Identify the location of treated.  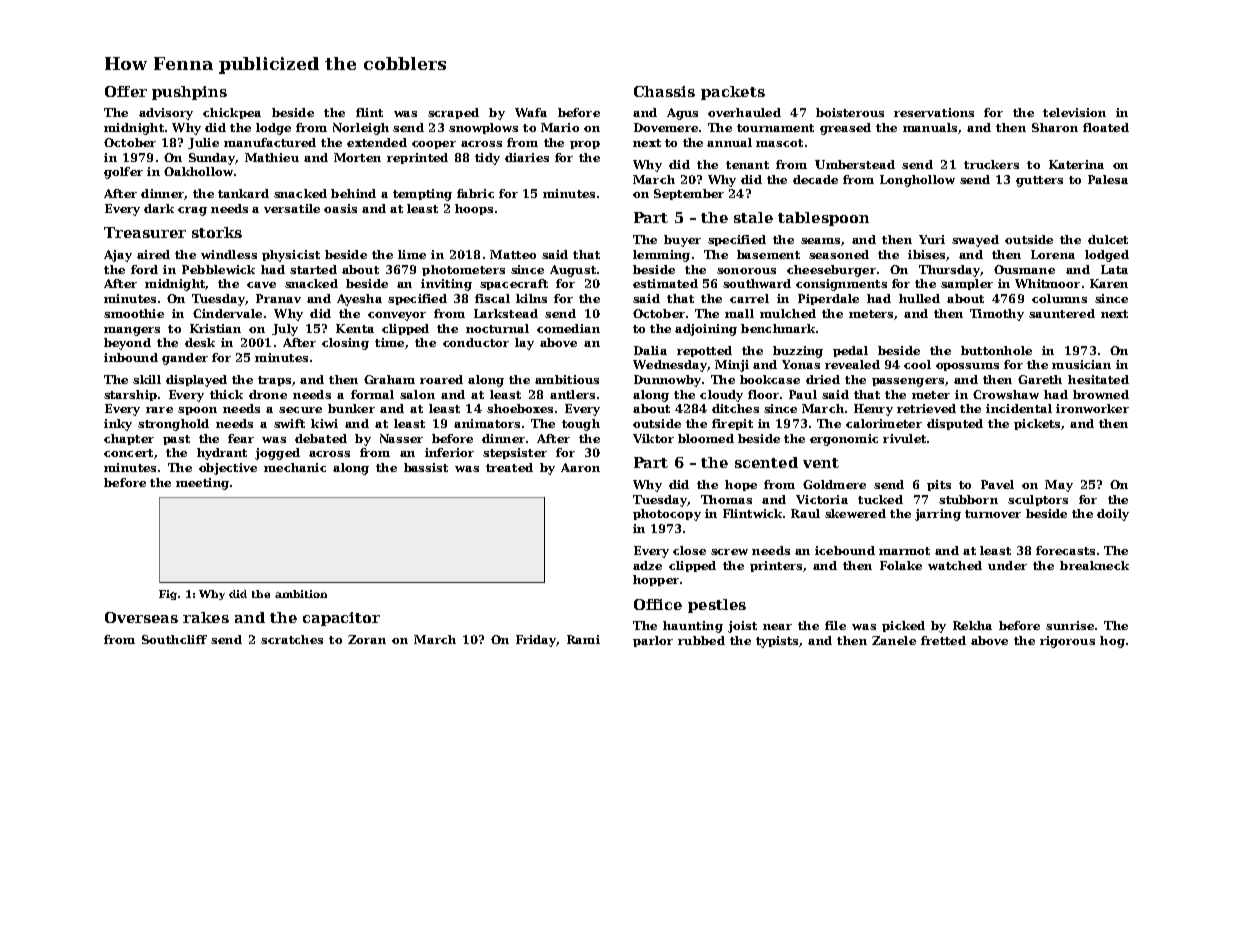
(509, 467).
